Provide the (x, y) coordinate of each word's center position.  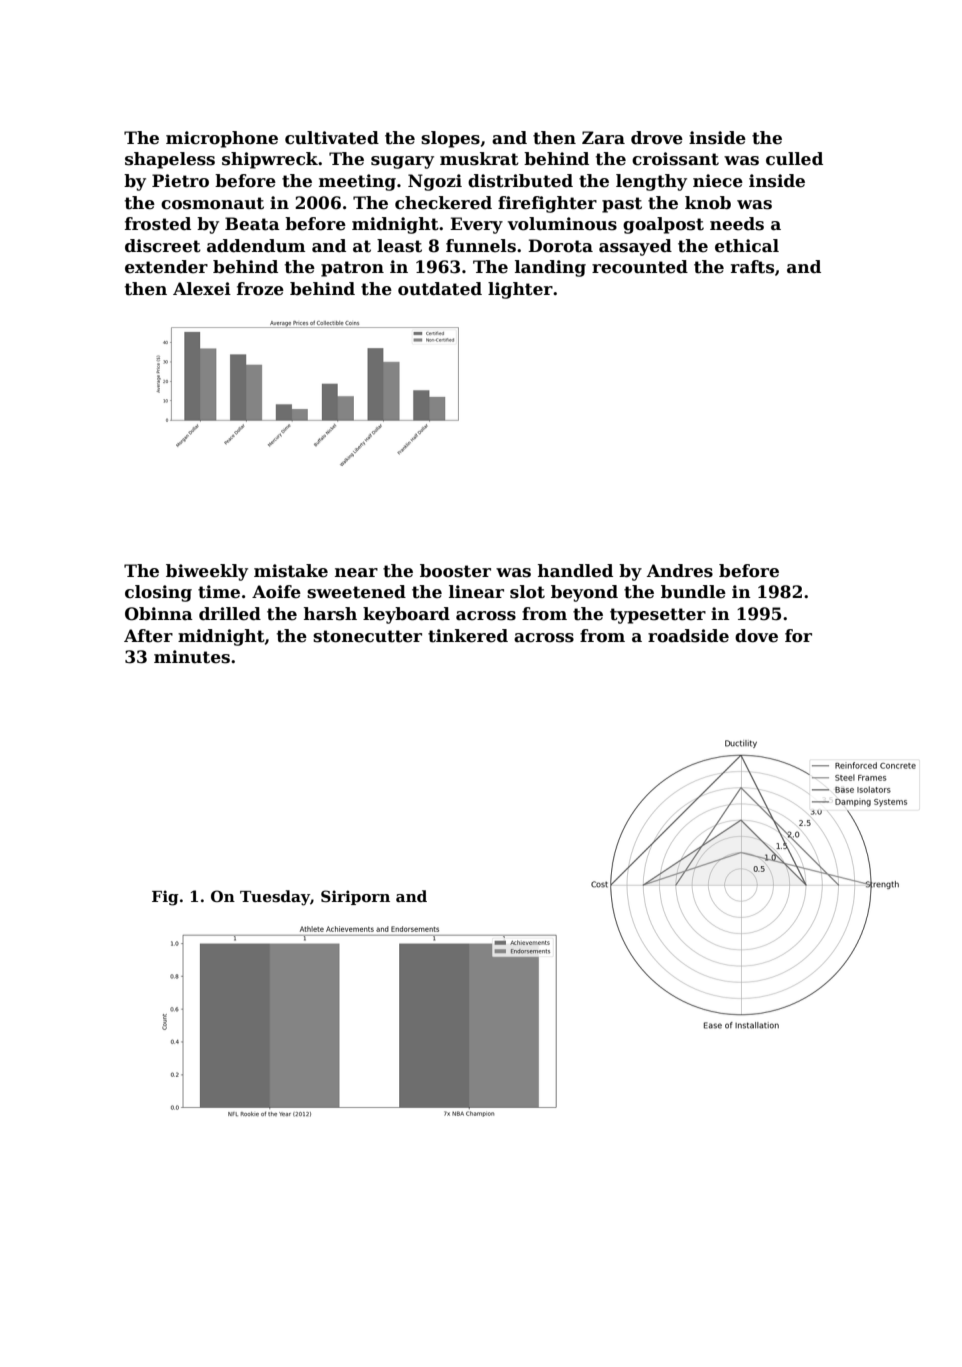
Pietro (180, 181)
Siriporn (355, 897)
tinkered (468, 636)
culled (794, 159)
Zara (603, 138)
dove (756, 636)
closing (158, 593)
